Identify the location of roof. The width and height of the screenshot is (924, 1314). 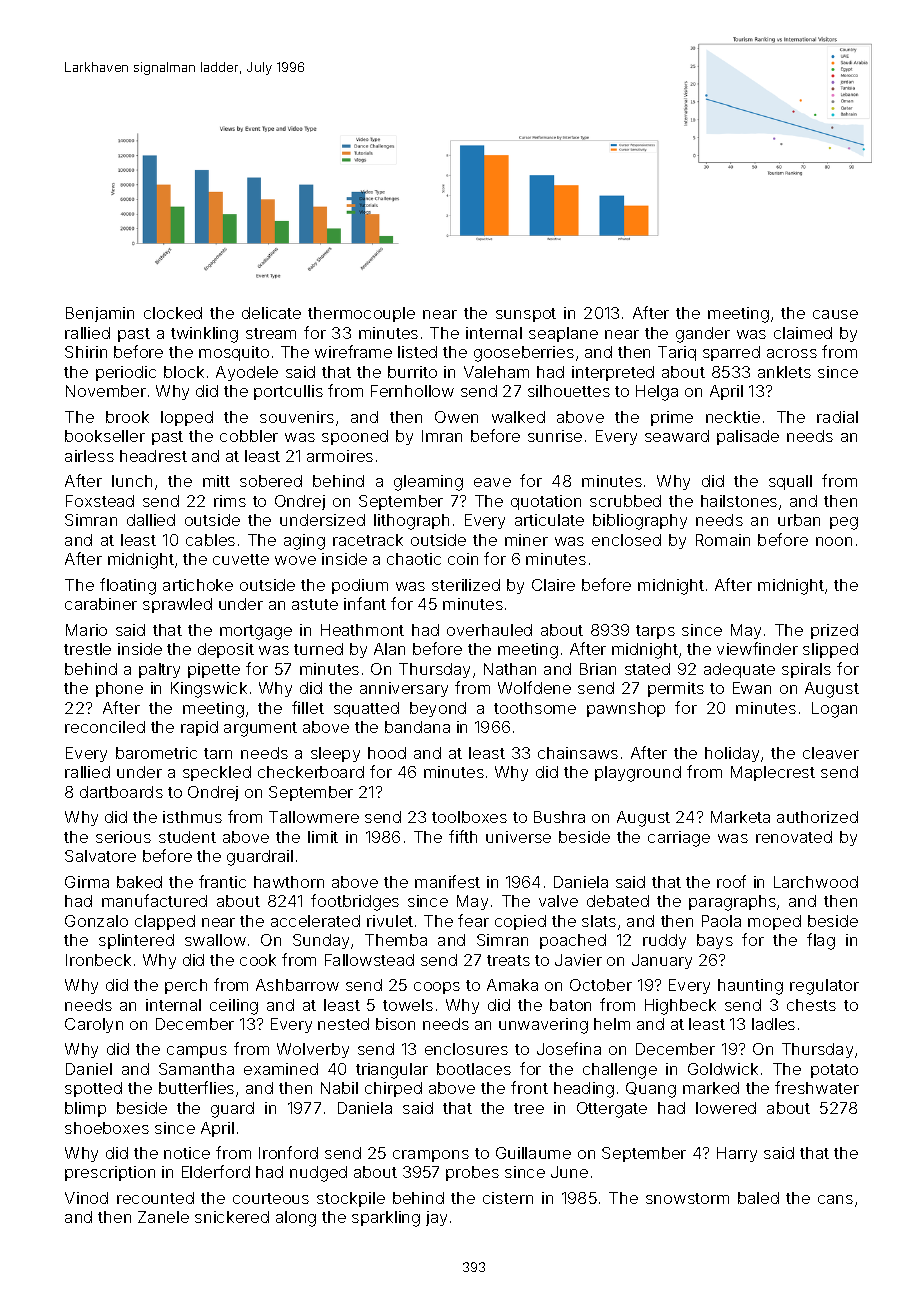
(731, 881).
